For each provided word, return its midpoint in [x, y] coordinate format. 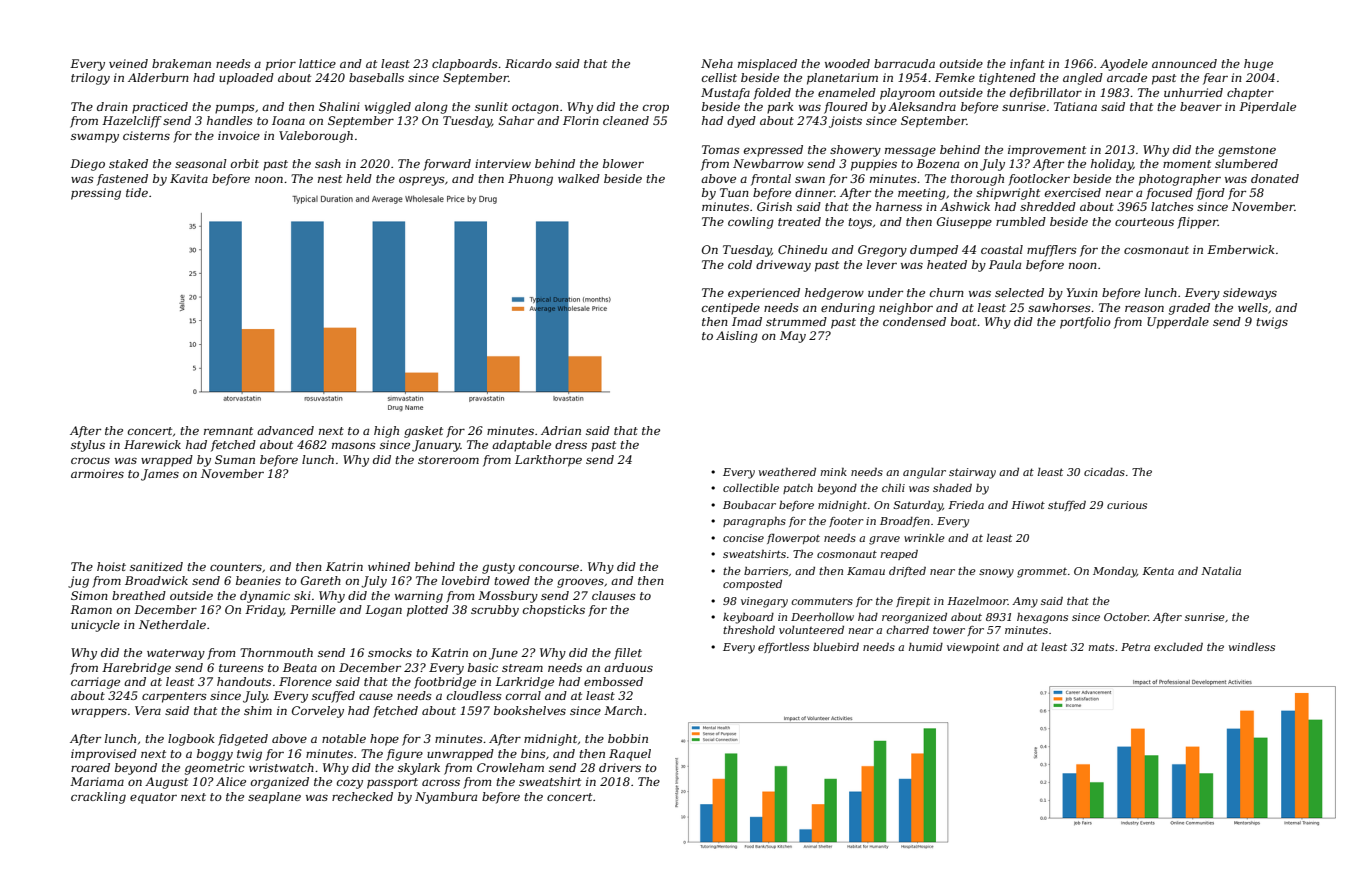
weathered [787, 472]
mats [1101, 647]
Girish [774, 206]
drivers [620, 767]
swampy [95, 138]
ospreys [422, 181]
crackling [98, 798]
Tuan [734, 192]
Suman [235, 459]
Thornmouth [276, 652]
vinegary [764, 602]
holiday [1112, 165]
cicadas [1104, 472]
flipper [1197, 223]
